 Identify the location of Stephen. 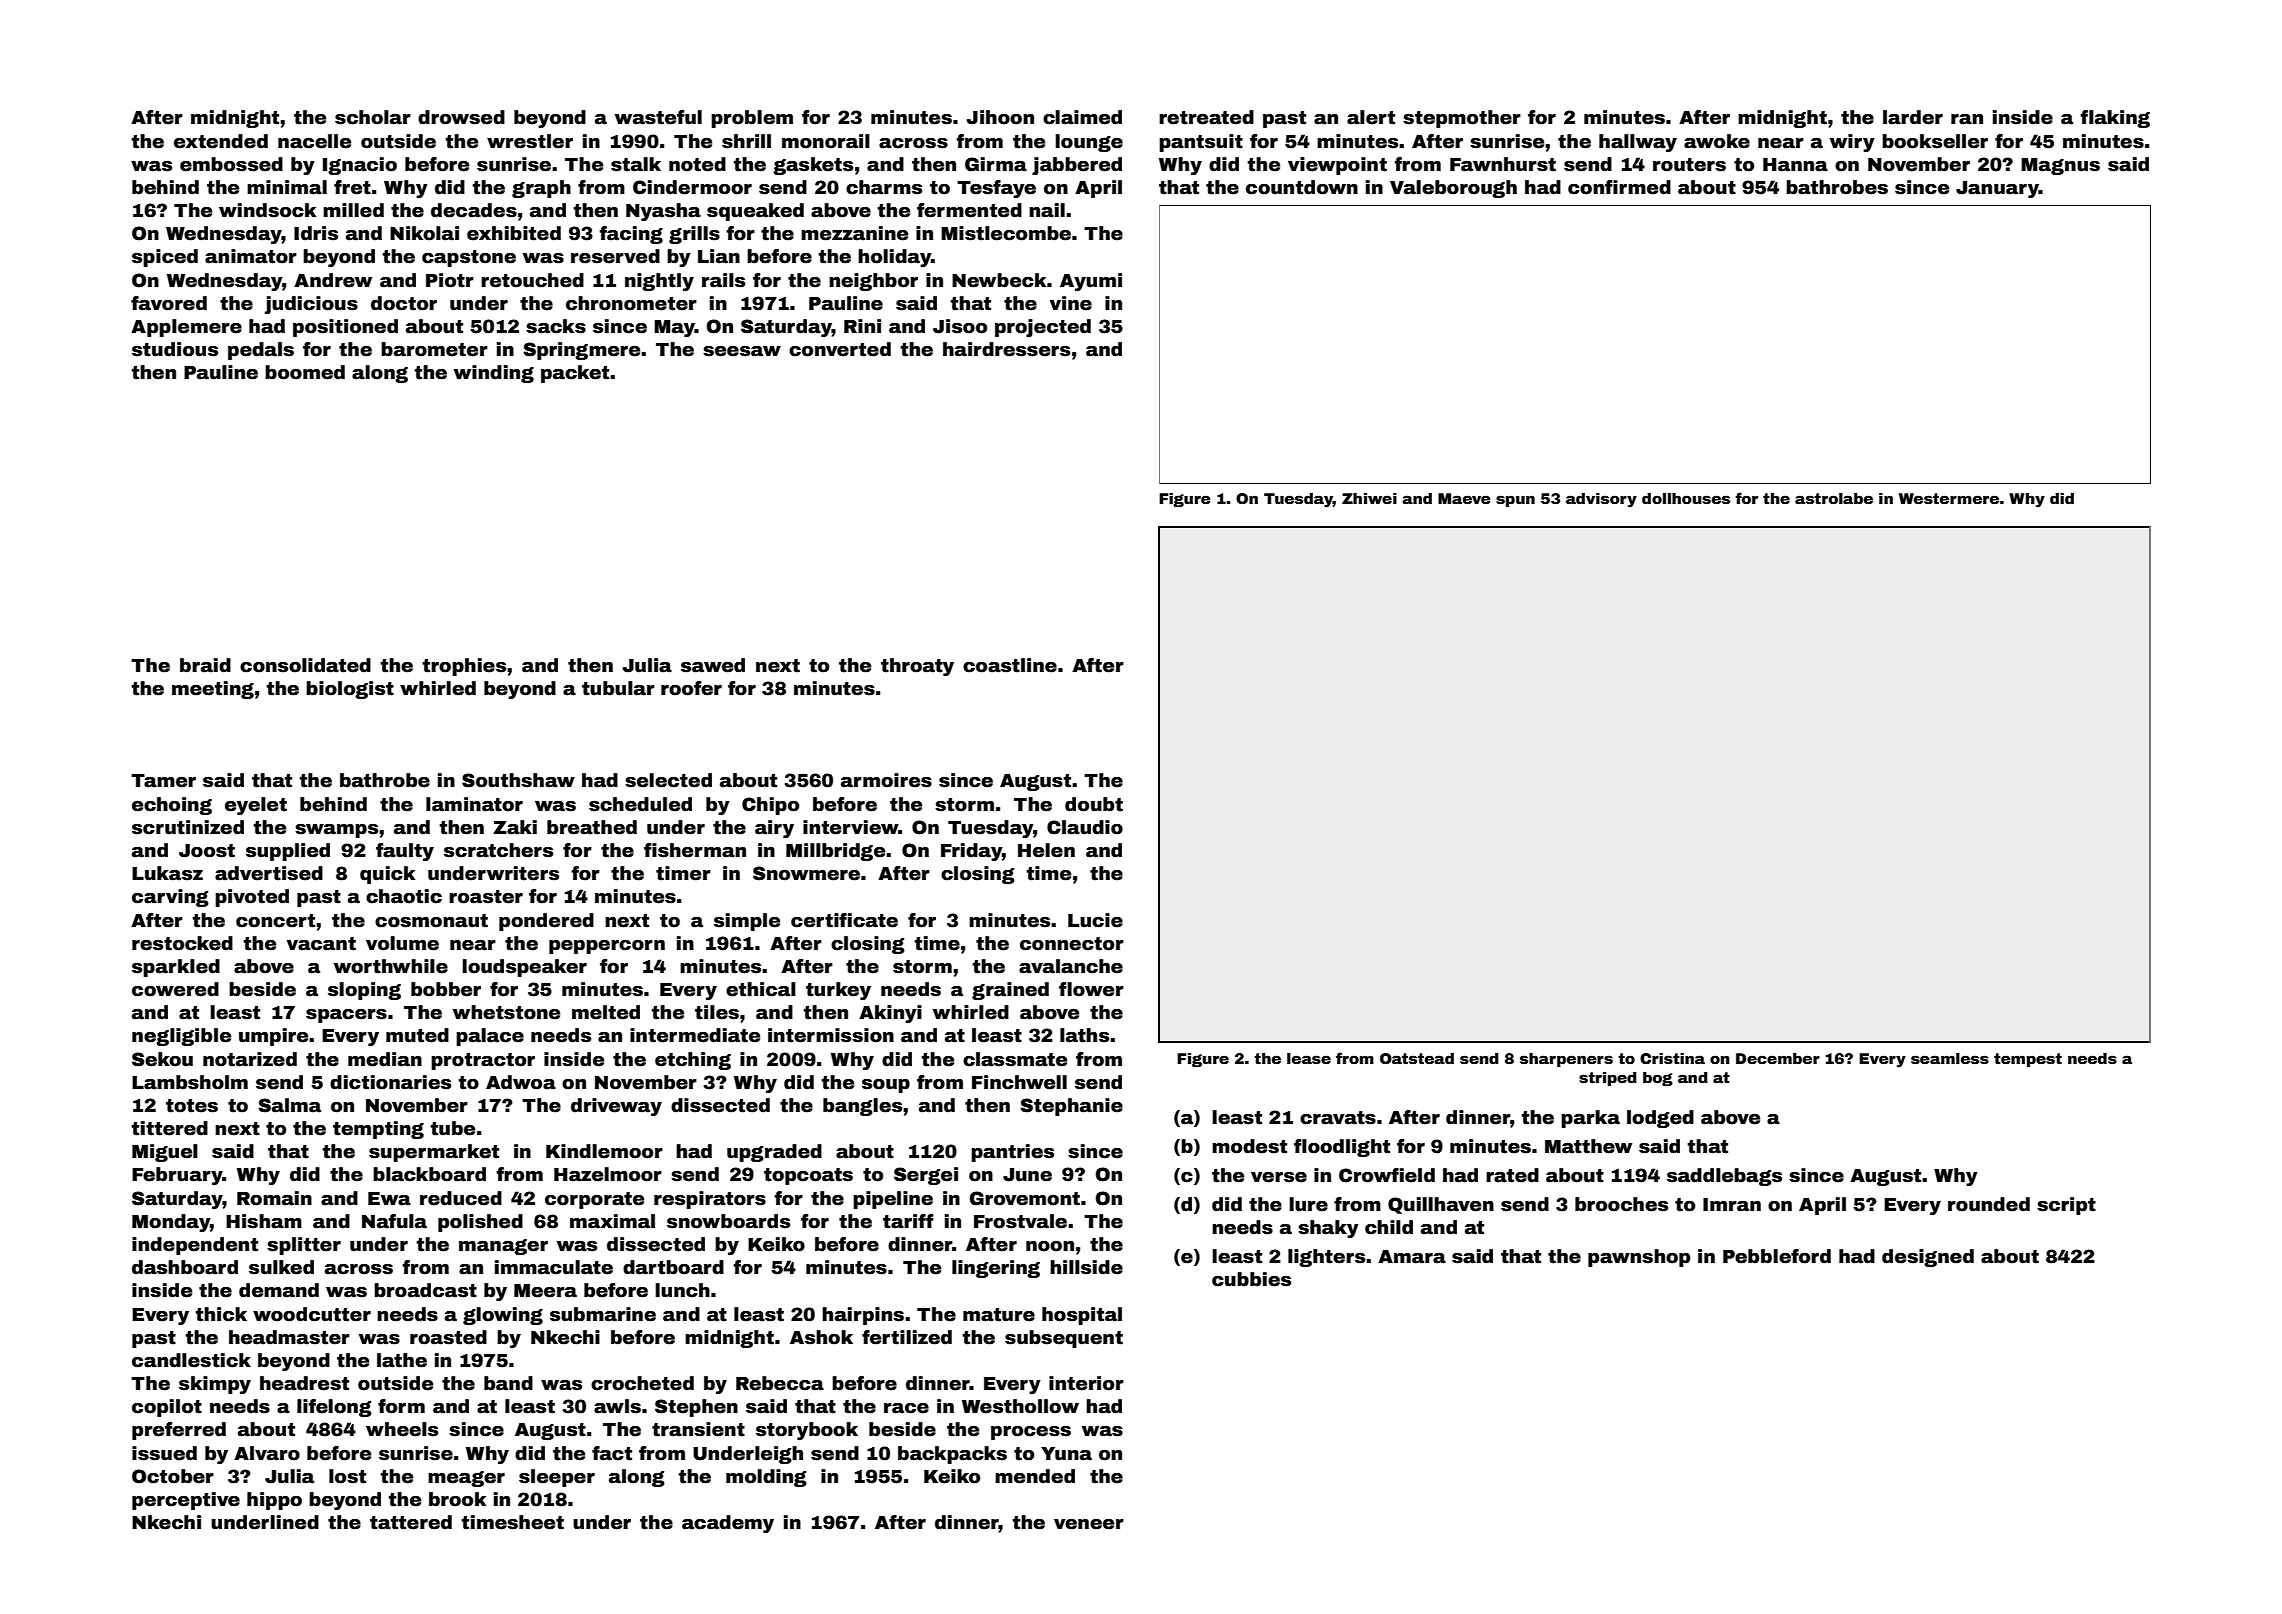
(696, 1408).
